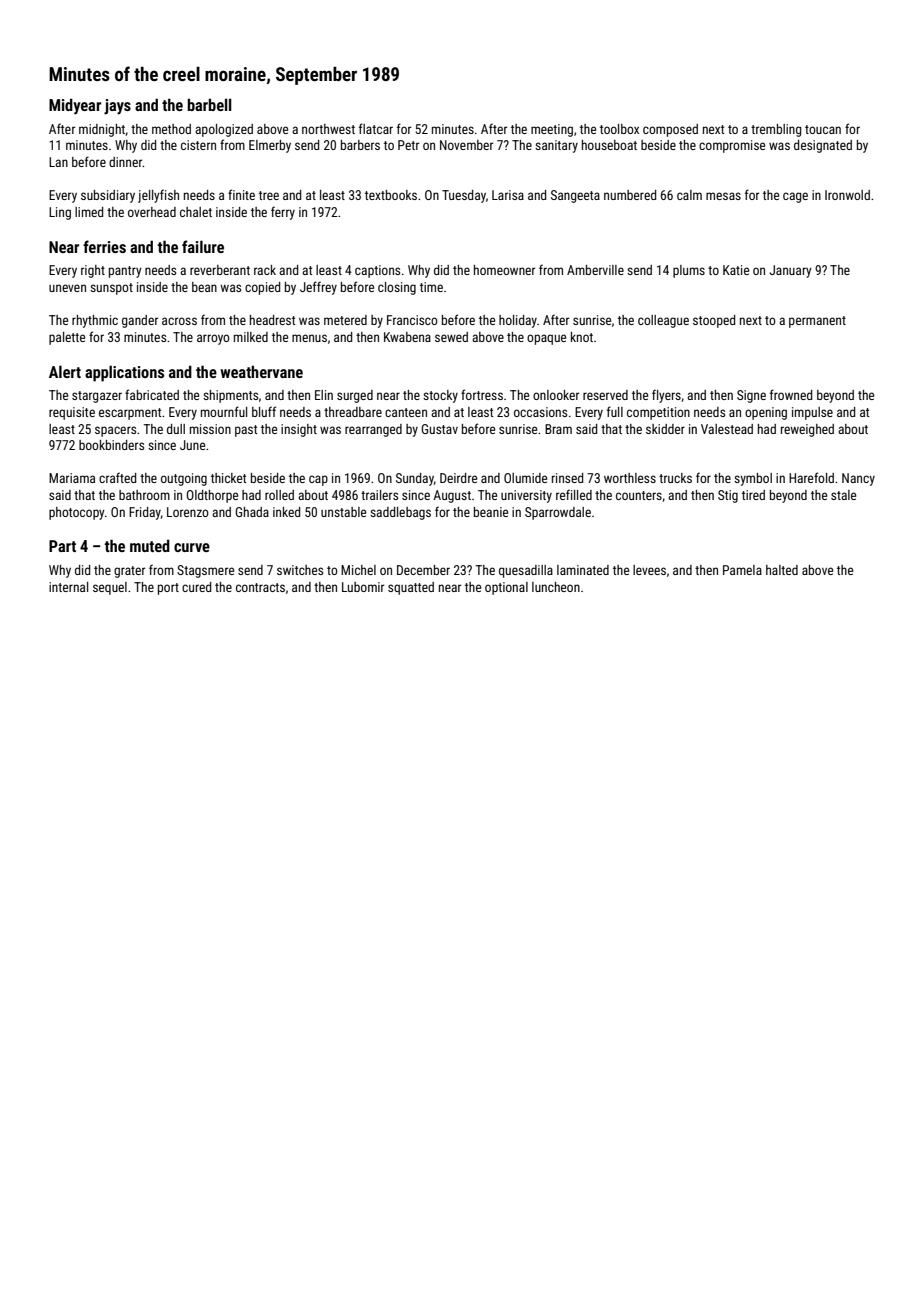  I want to click on midnight, so click(102, 130).
